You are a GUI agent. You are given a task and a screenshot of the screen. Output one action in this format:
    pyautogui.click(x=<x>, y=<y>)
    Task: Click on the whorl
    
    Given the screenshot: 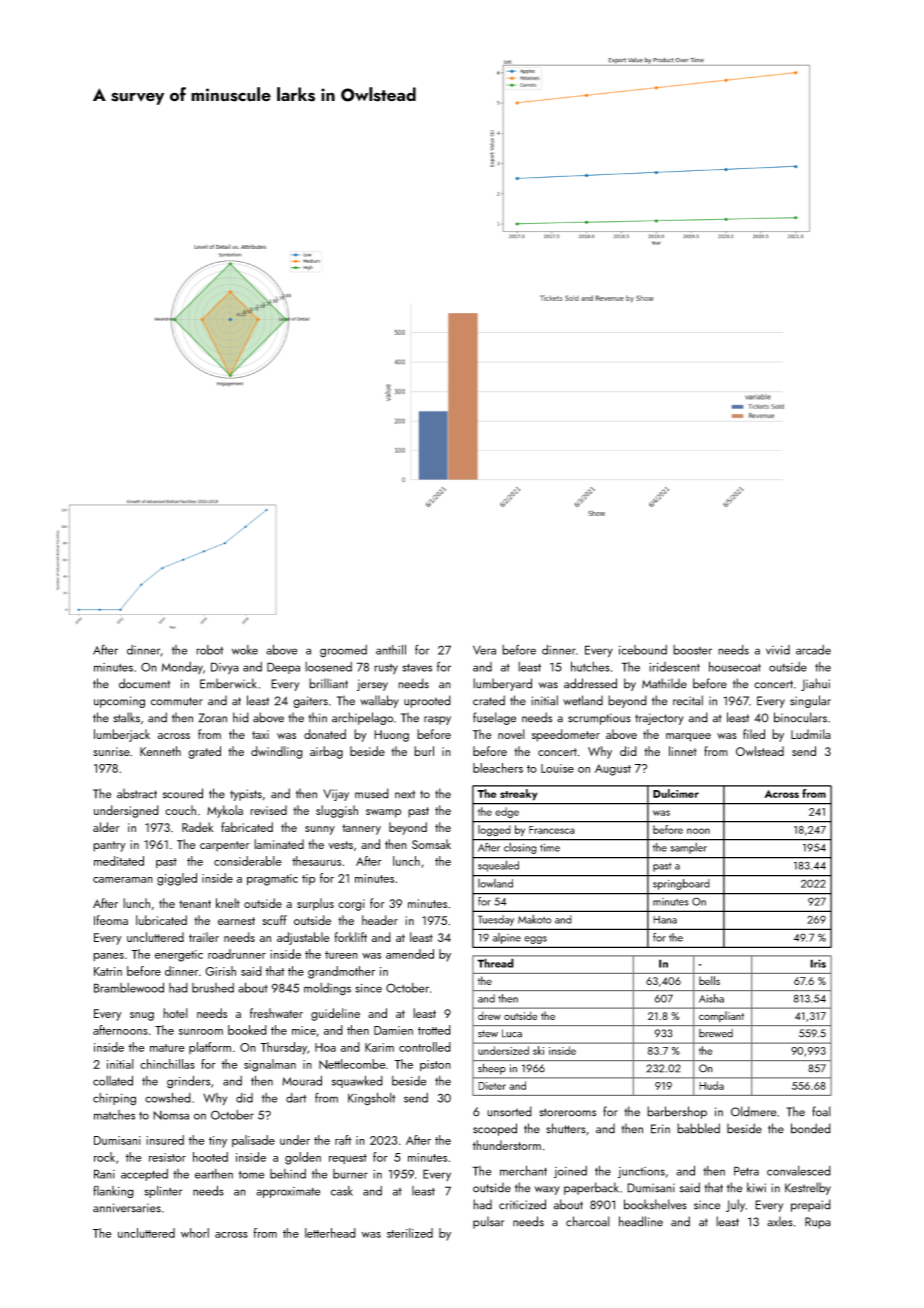 What is the action you would take?
    pyautogui.click(x=195, y=1233)
